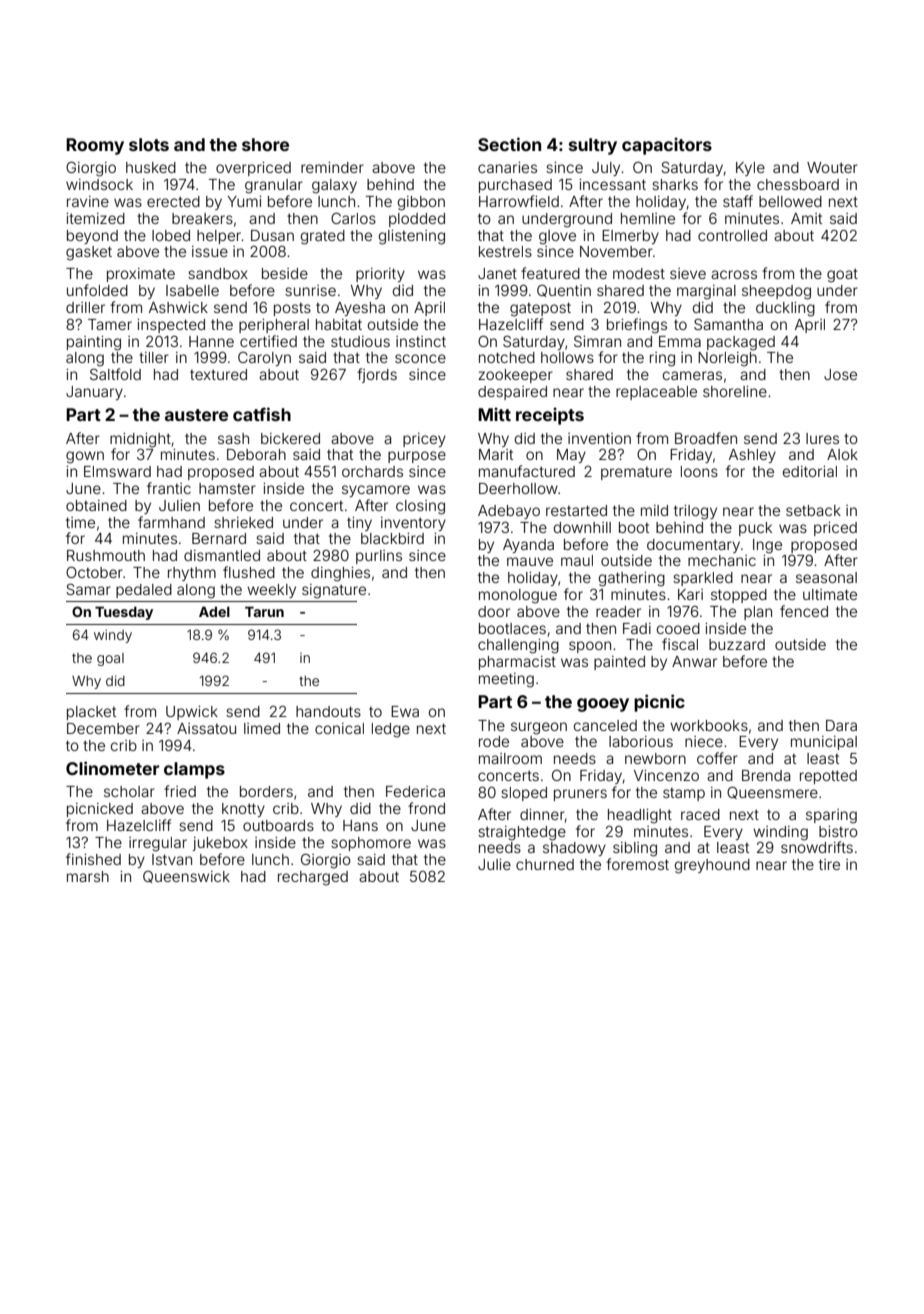  What do you see at coordinates (220, 844) in the image?
I see `jukebox` at bounding box center [220, 844].
